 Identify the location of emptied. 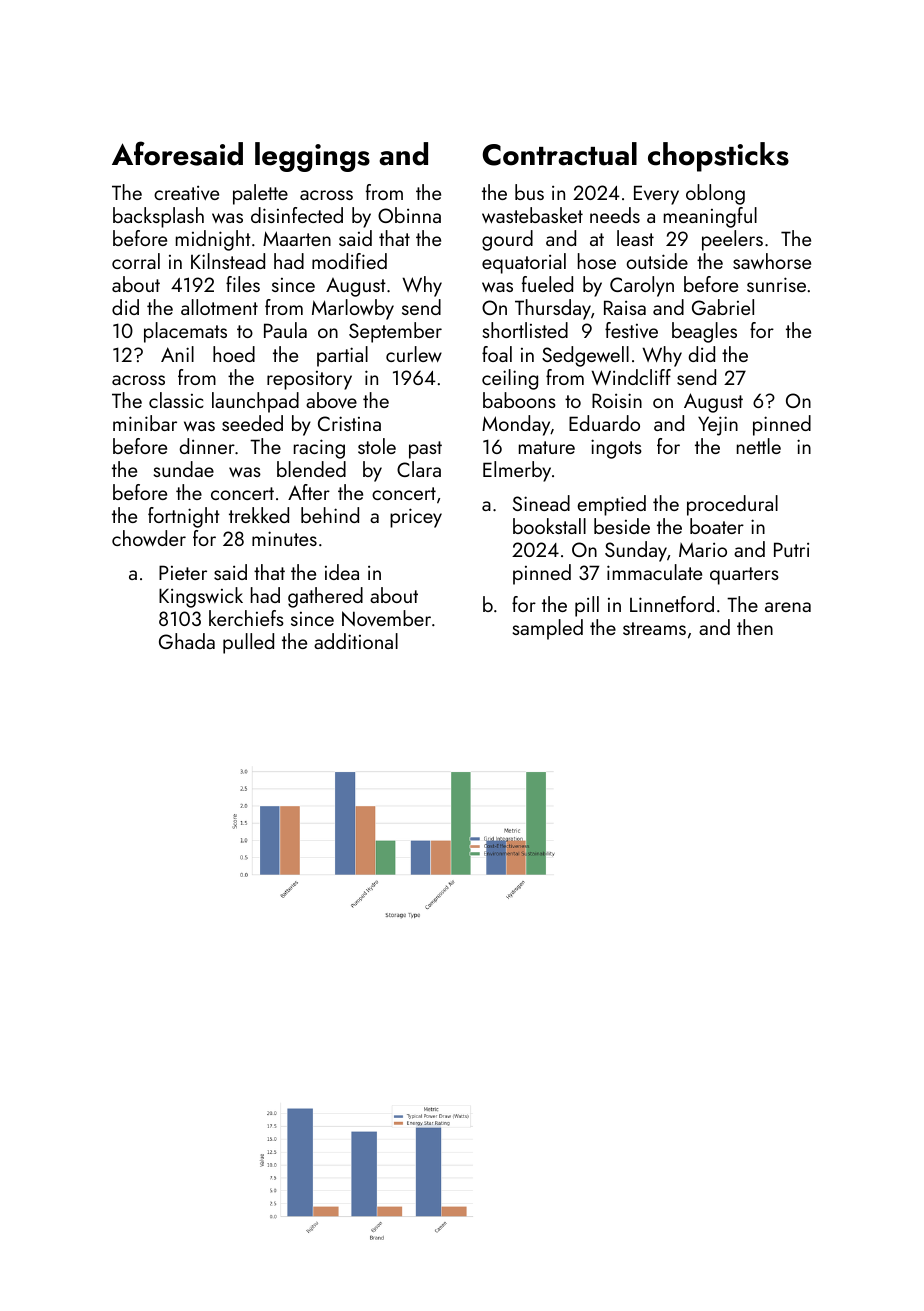
(611, 505).
